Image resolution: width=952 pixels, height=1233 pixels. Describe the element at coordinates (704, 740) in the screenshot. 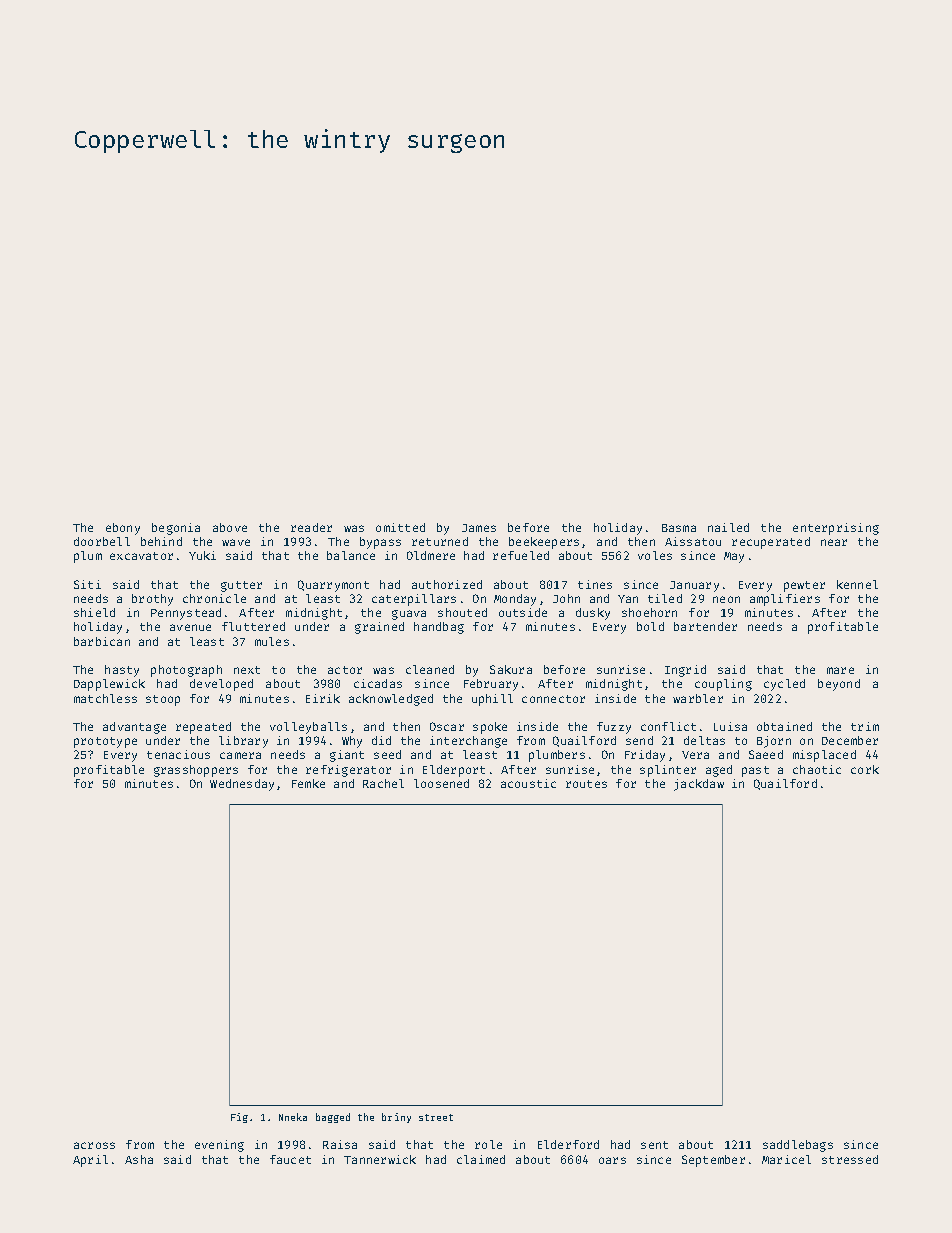

I see `deltas` at that location.
